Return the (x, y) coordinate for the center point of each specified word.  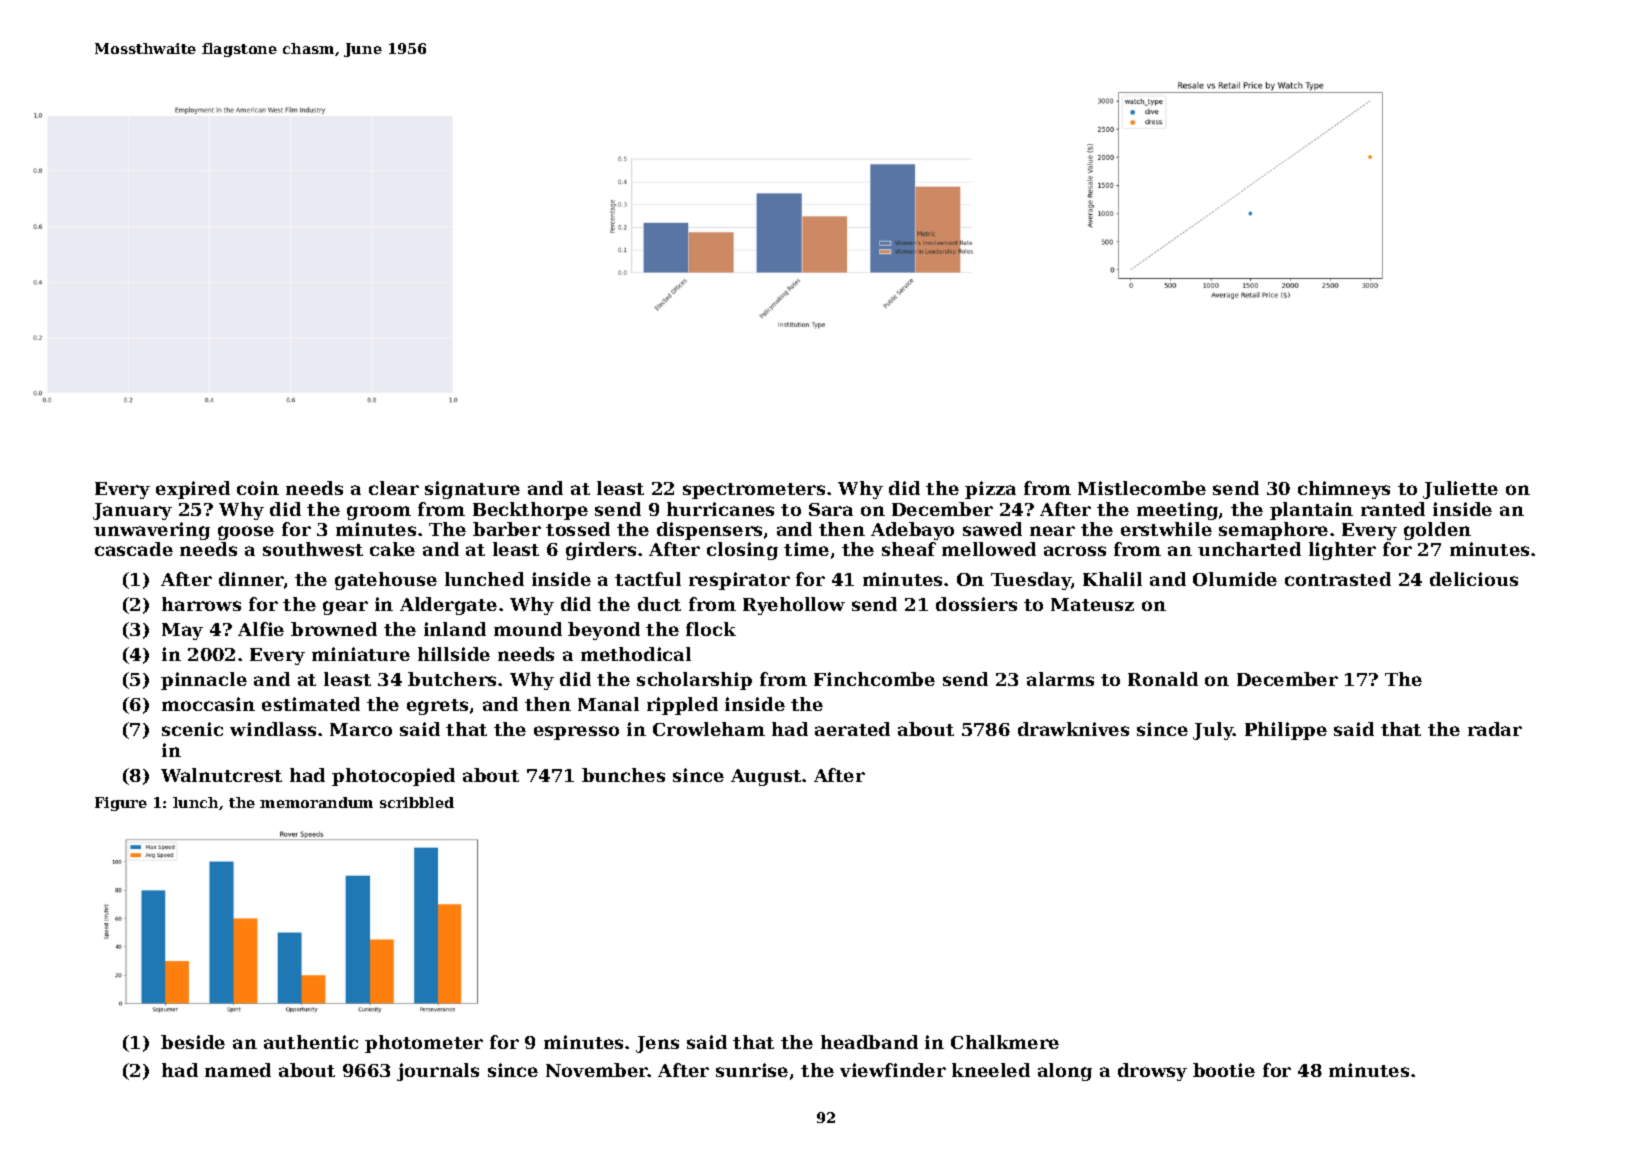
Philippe (1286, 731)
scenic (192, 729)
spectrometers (754, 491)
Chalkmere (1005, 1042)
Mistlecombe (1142, 488)
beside (193, 1042)
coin (258, 488)
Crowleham (709, 729)
